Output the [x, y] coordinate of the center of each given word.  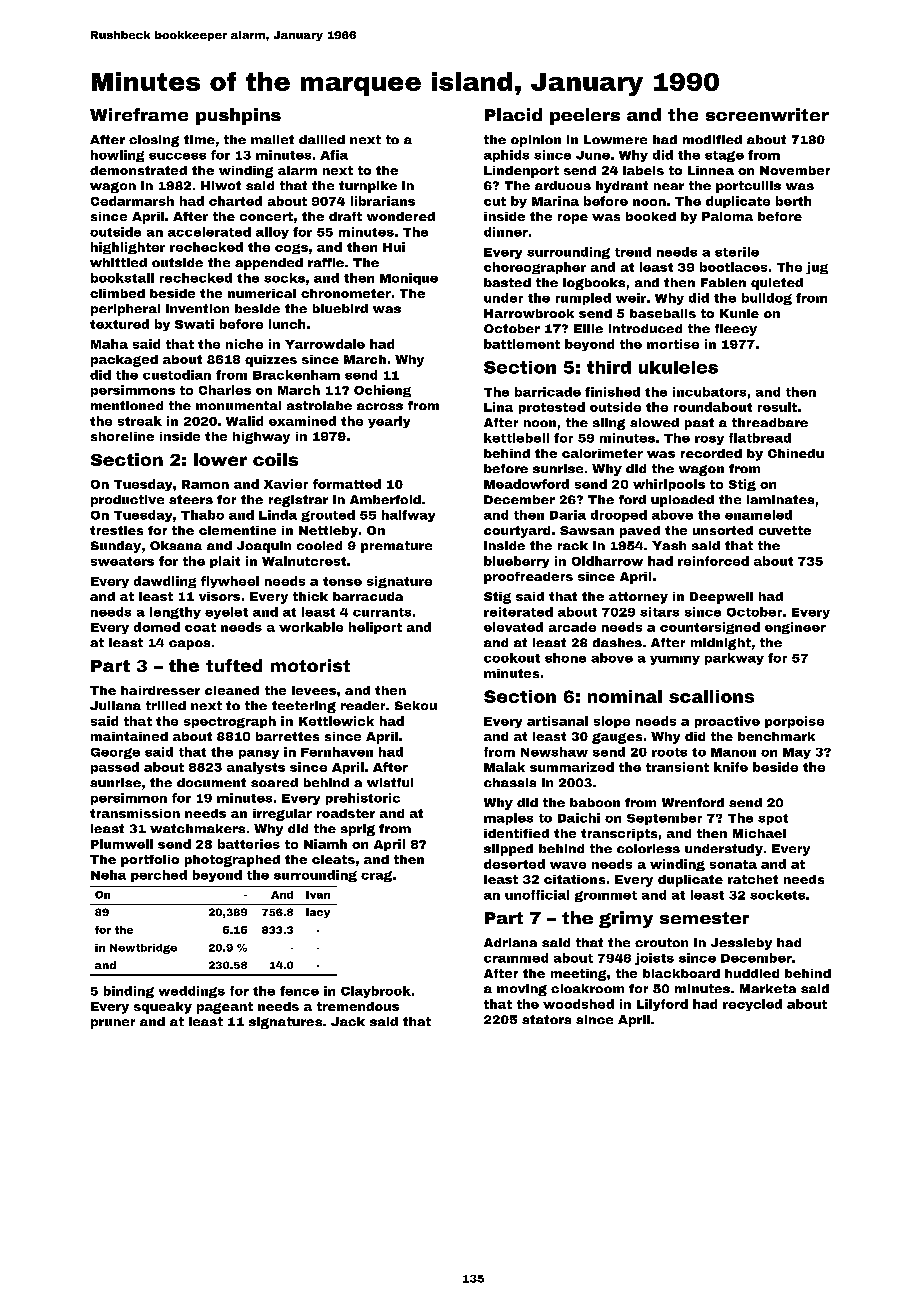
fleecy [736, 330]
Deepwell [721, 598]
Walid [244, 421]
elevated [513, 627]
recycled [752, 1005]
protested [552, 408]
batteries [249, 844]
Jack [348, 1021]
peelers [585, 116]
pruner [113, 1024]
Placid [513, 114]
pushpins [238, 116]
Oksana [176, 545]
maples [508, 819]
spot [773, 819]
